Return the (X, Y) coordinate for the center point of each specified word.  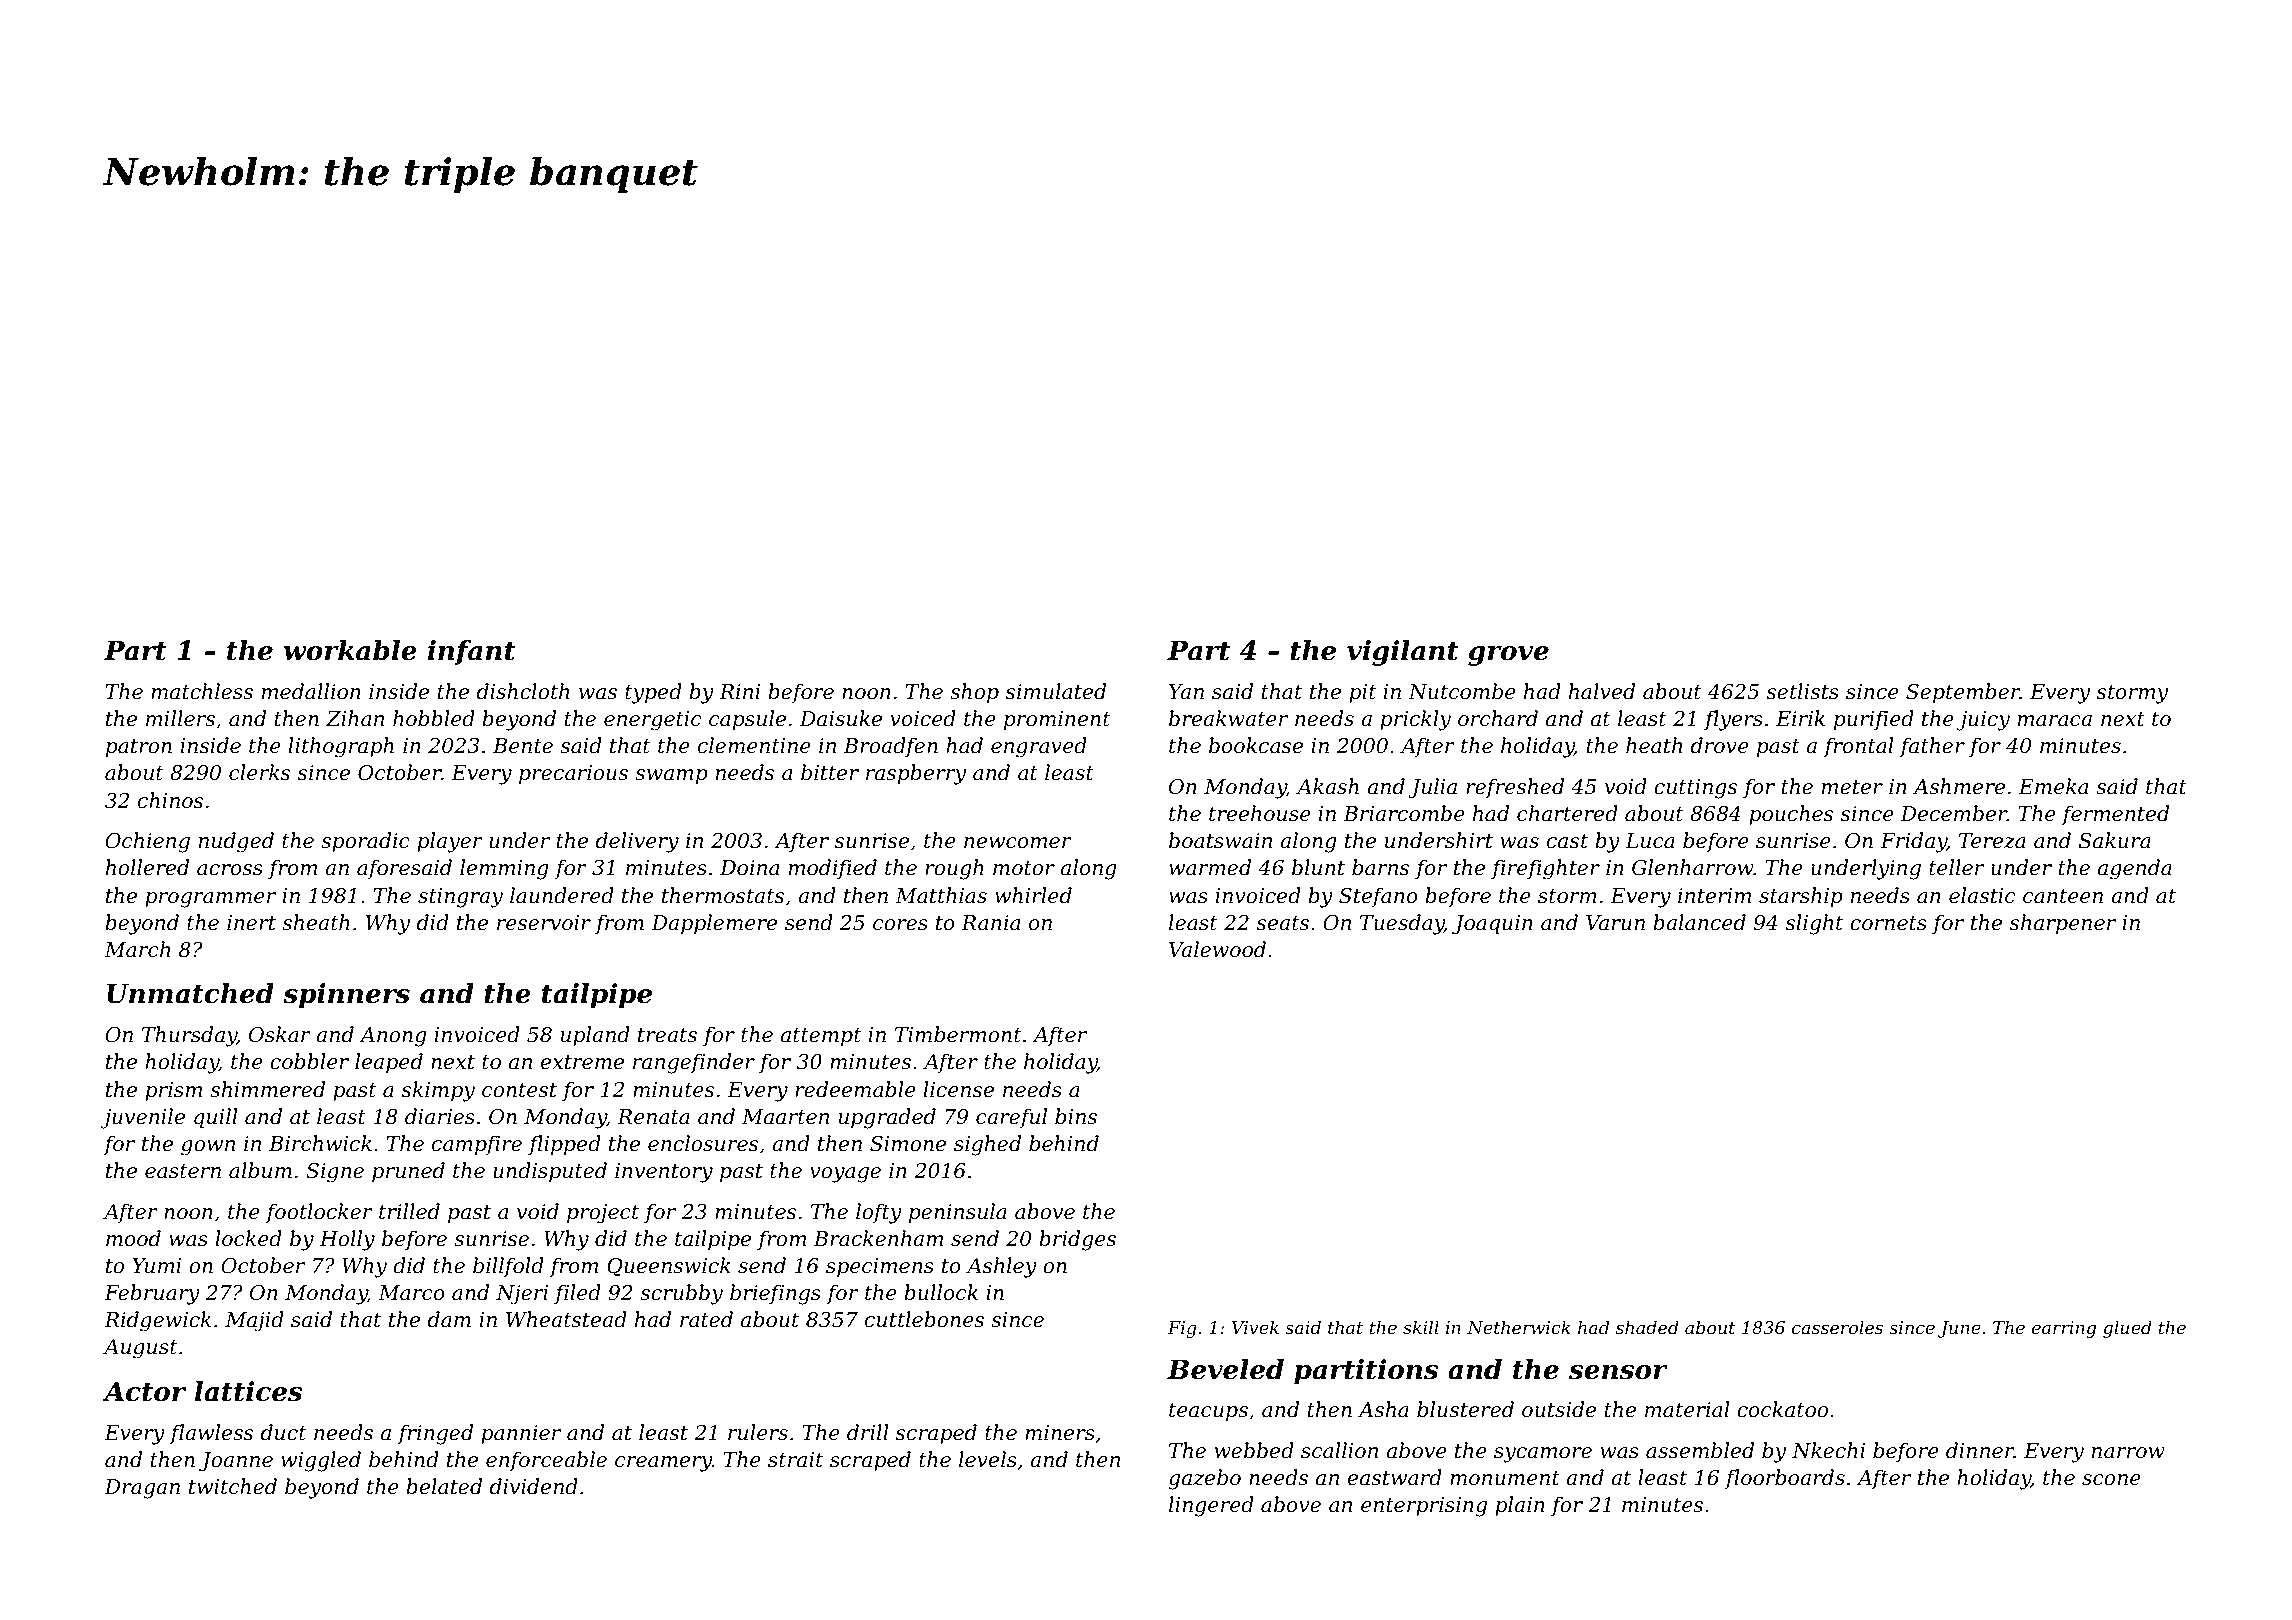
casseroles (1837, 1327)
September (1963, 693)
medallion (311, 691)
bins (1076, 1116)
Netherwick (1519, 1327)
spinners (346, 996)
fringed (435, 1434)
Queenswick (669, 1267)
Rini (739, 691)
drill (867, 1432)
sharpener (2063, 924)
